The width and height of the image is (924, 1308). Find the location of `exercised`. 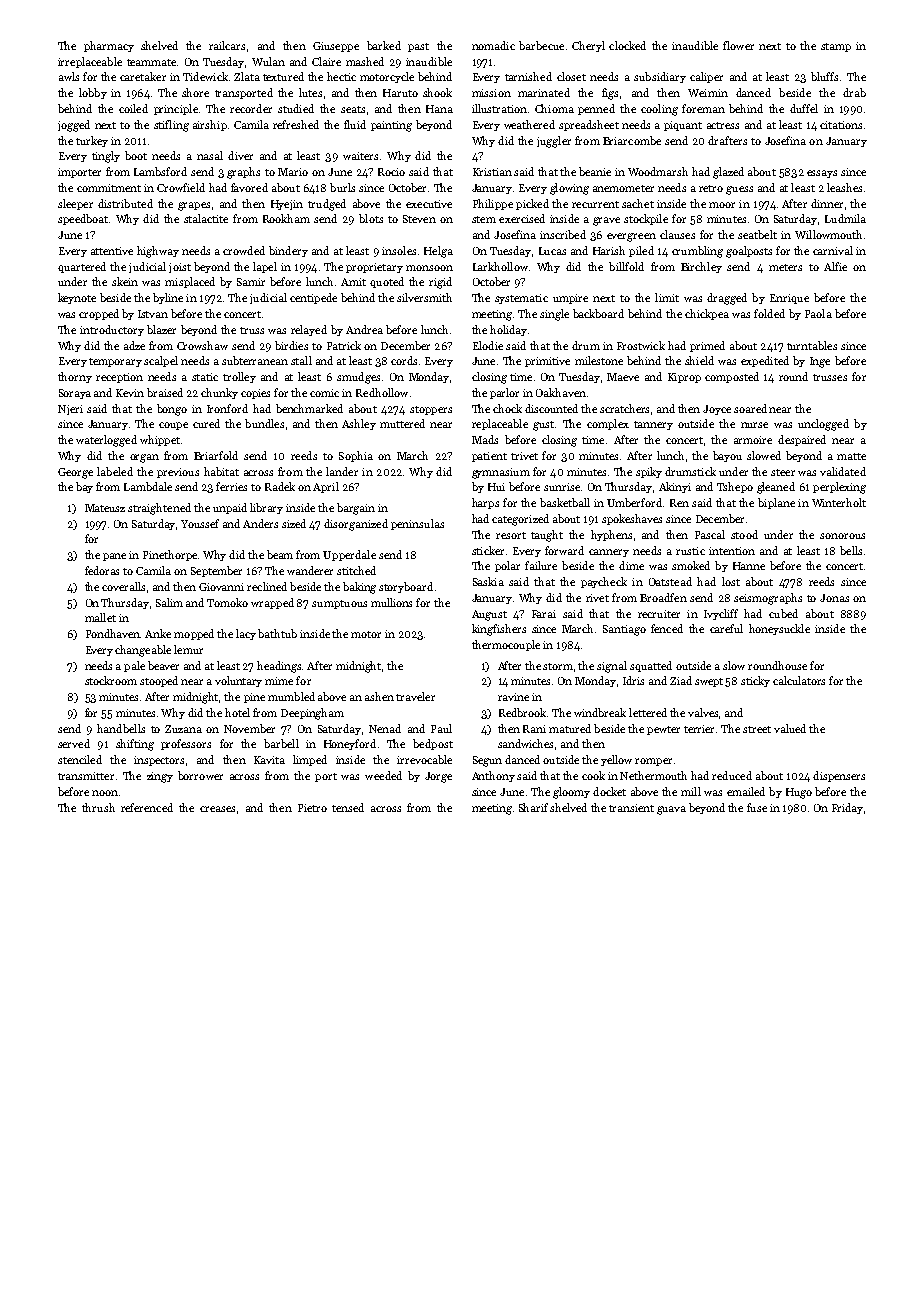

exercised is located at coordinates (522, 218).
